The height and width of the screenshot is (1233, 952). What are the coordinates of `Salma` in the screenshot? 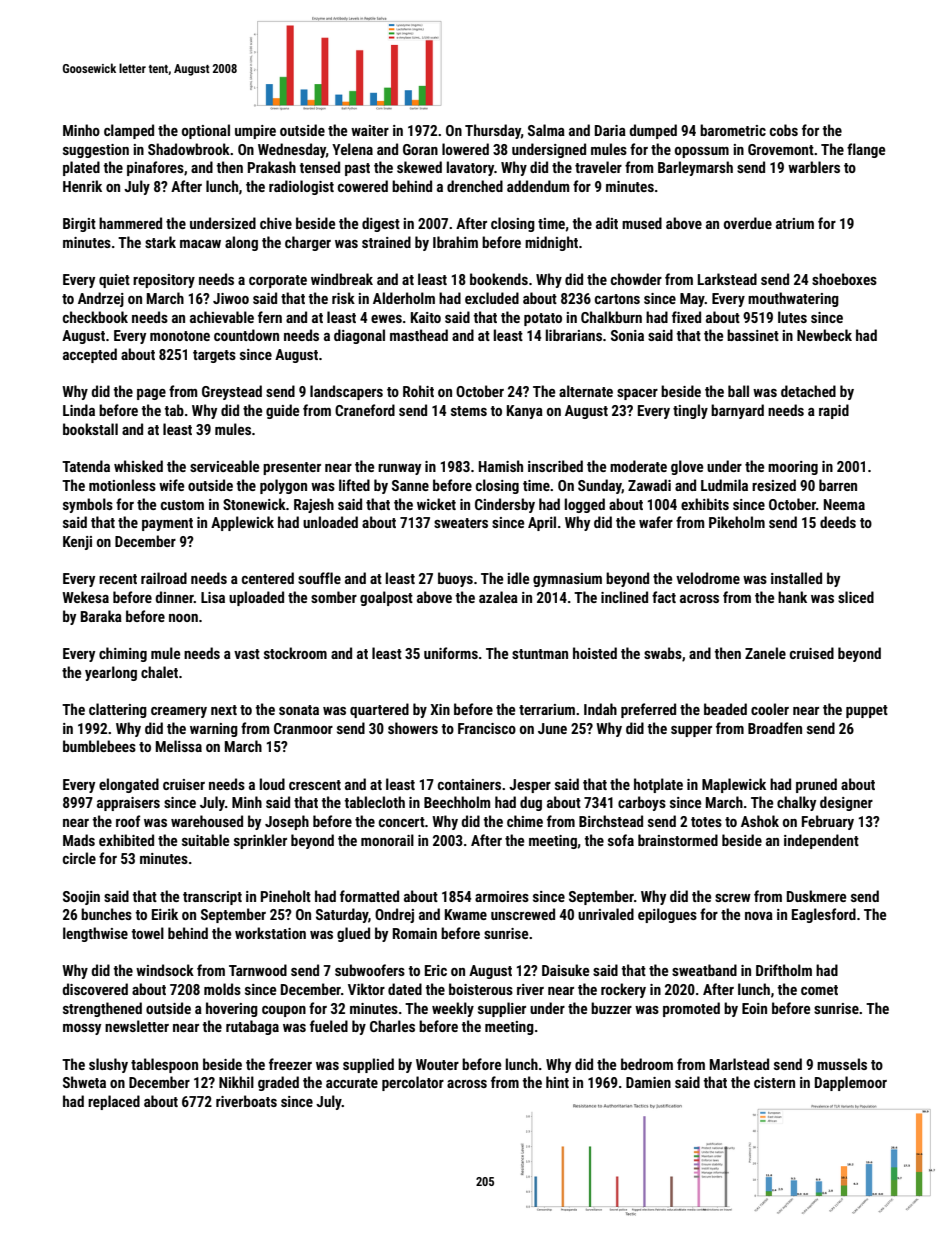 It's located at (546, 130).
